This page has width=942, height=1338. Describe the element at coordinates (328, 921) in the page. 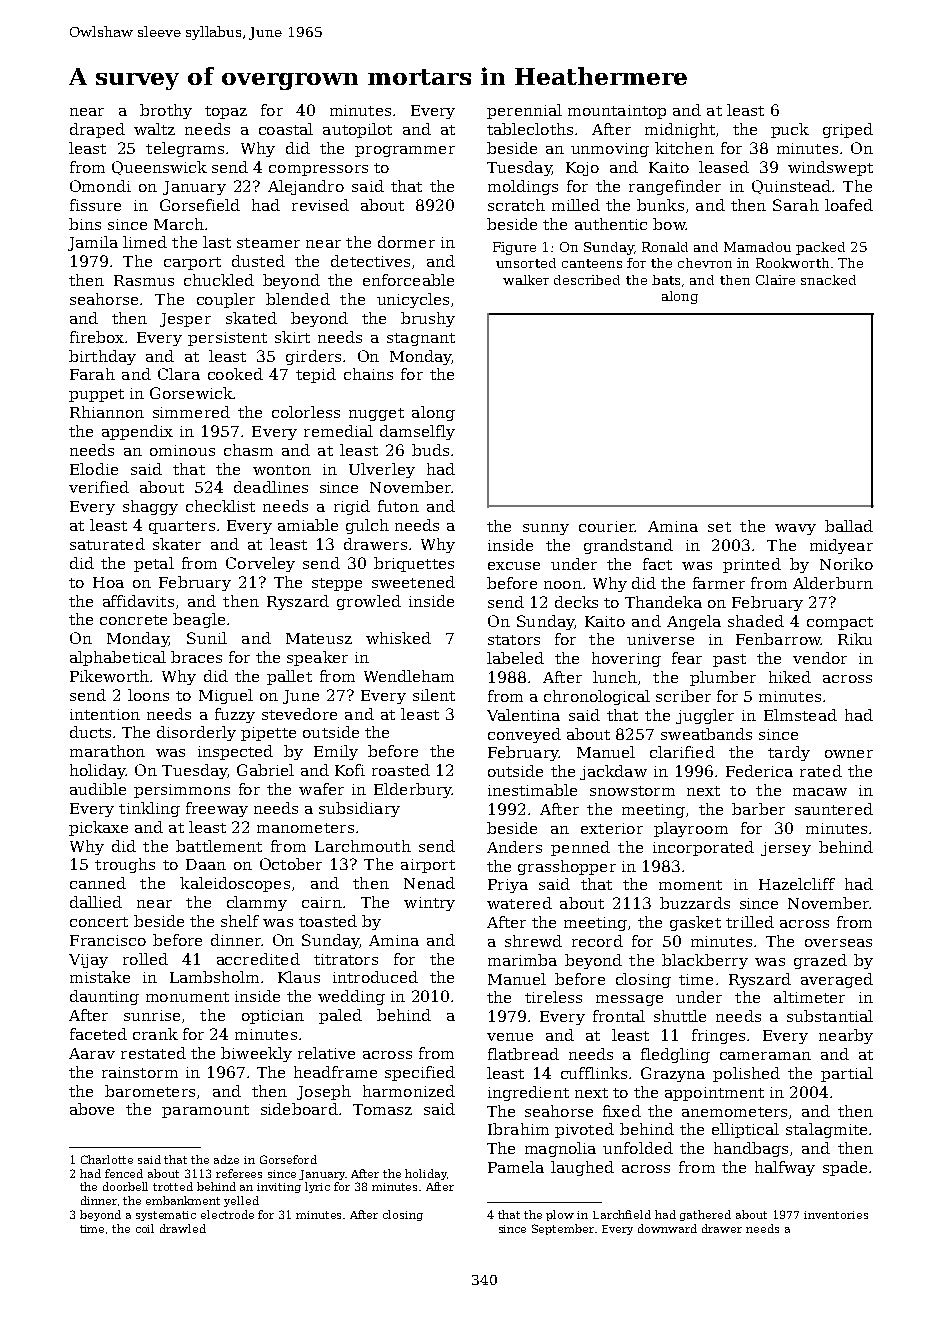

I see `toasted` at that location.
